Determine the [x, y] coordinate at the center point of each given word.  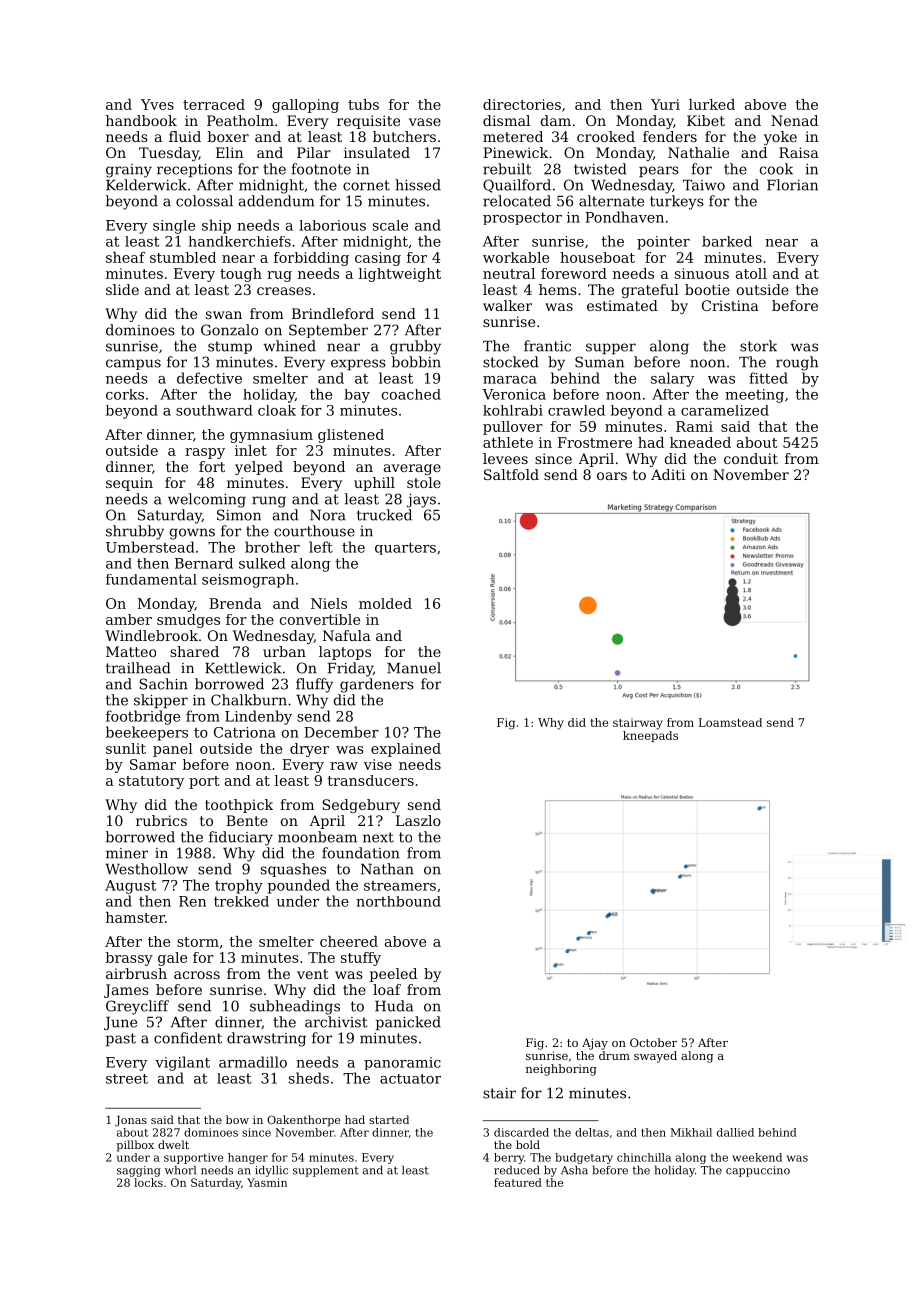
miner [127, 853]
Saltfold [511, 474]
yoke [780, 138]
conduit [751, 458]
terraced [214, 104]
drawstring [266, 1039]
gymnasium [271, 436]
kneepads [650, 736]
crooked [606, 136]
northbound [398, 901]
